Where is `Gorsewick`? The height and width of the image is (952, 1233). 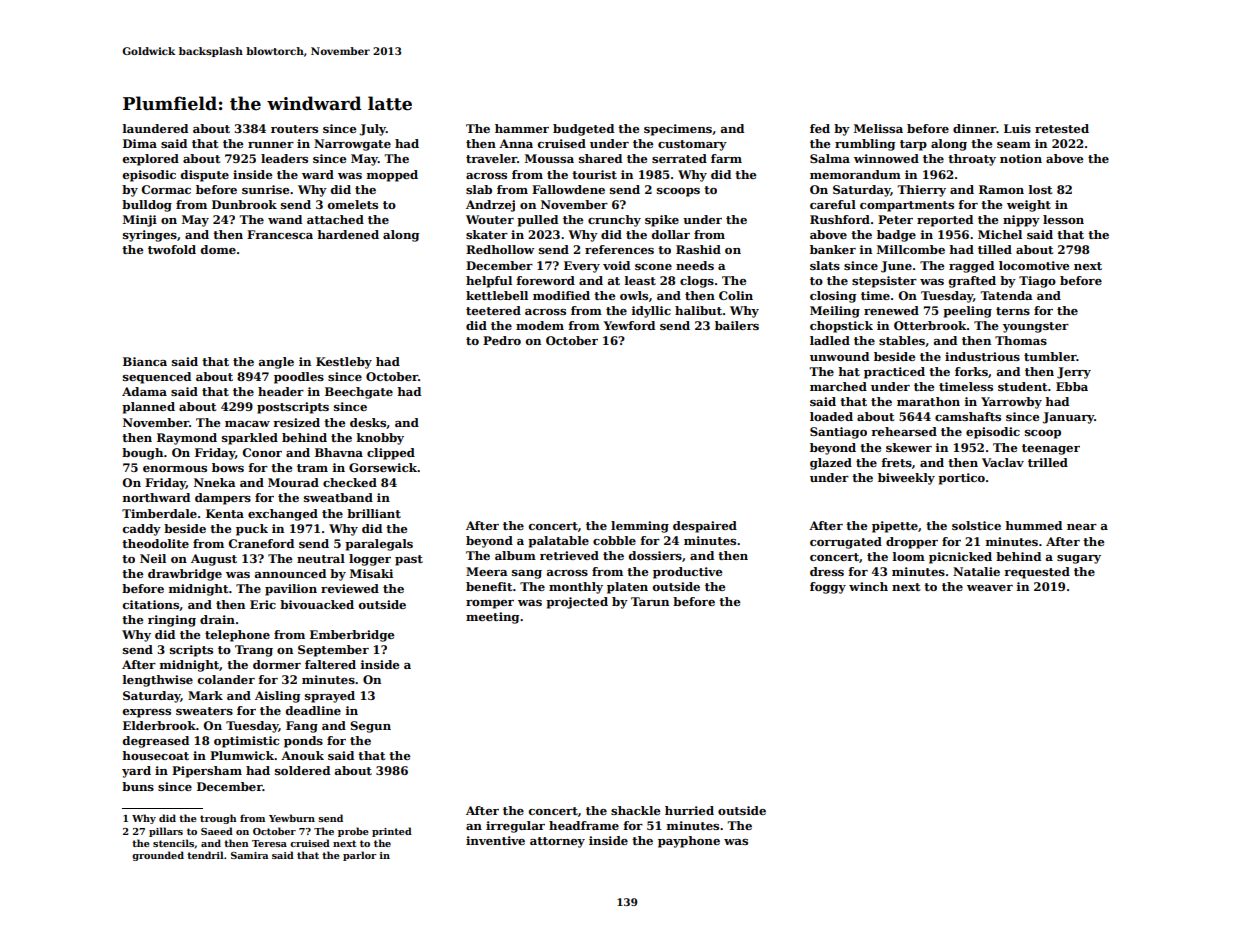 Gorsewick is located at coordinates (383, 467).
